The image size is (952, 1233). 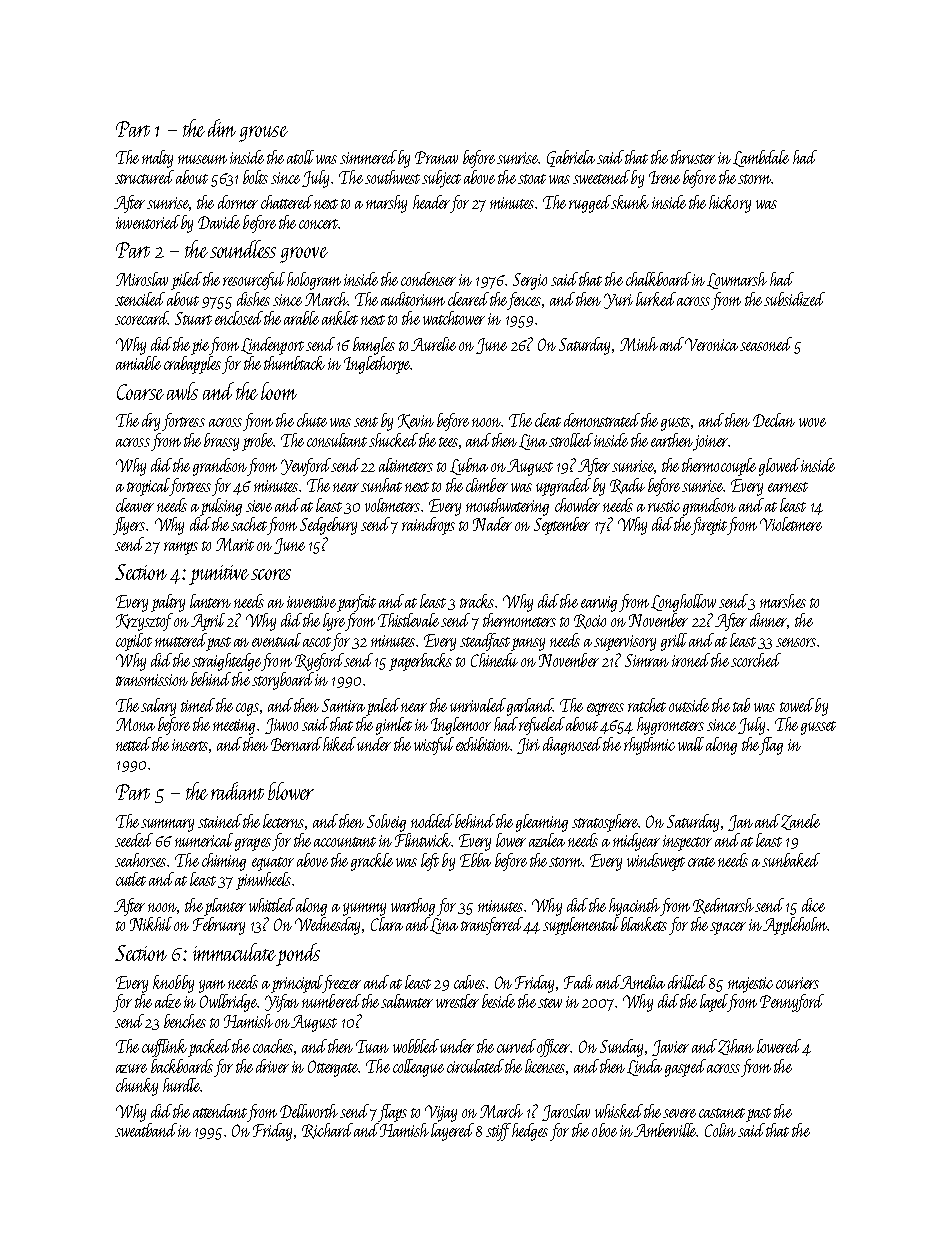 What do you see at coordinates (144, 177) in the screenshot?
I see `structured` at bounding box center [144, 177].
